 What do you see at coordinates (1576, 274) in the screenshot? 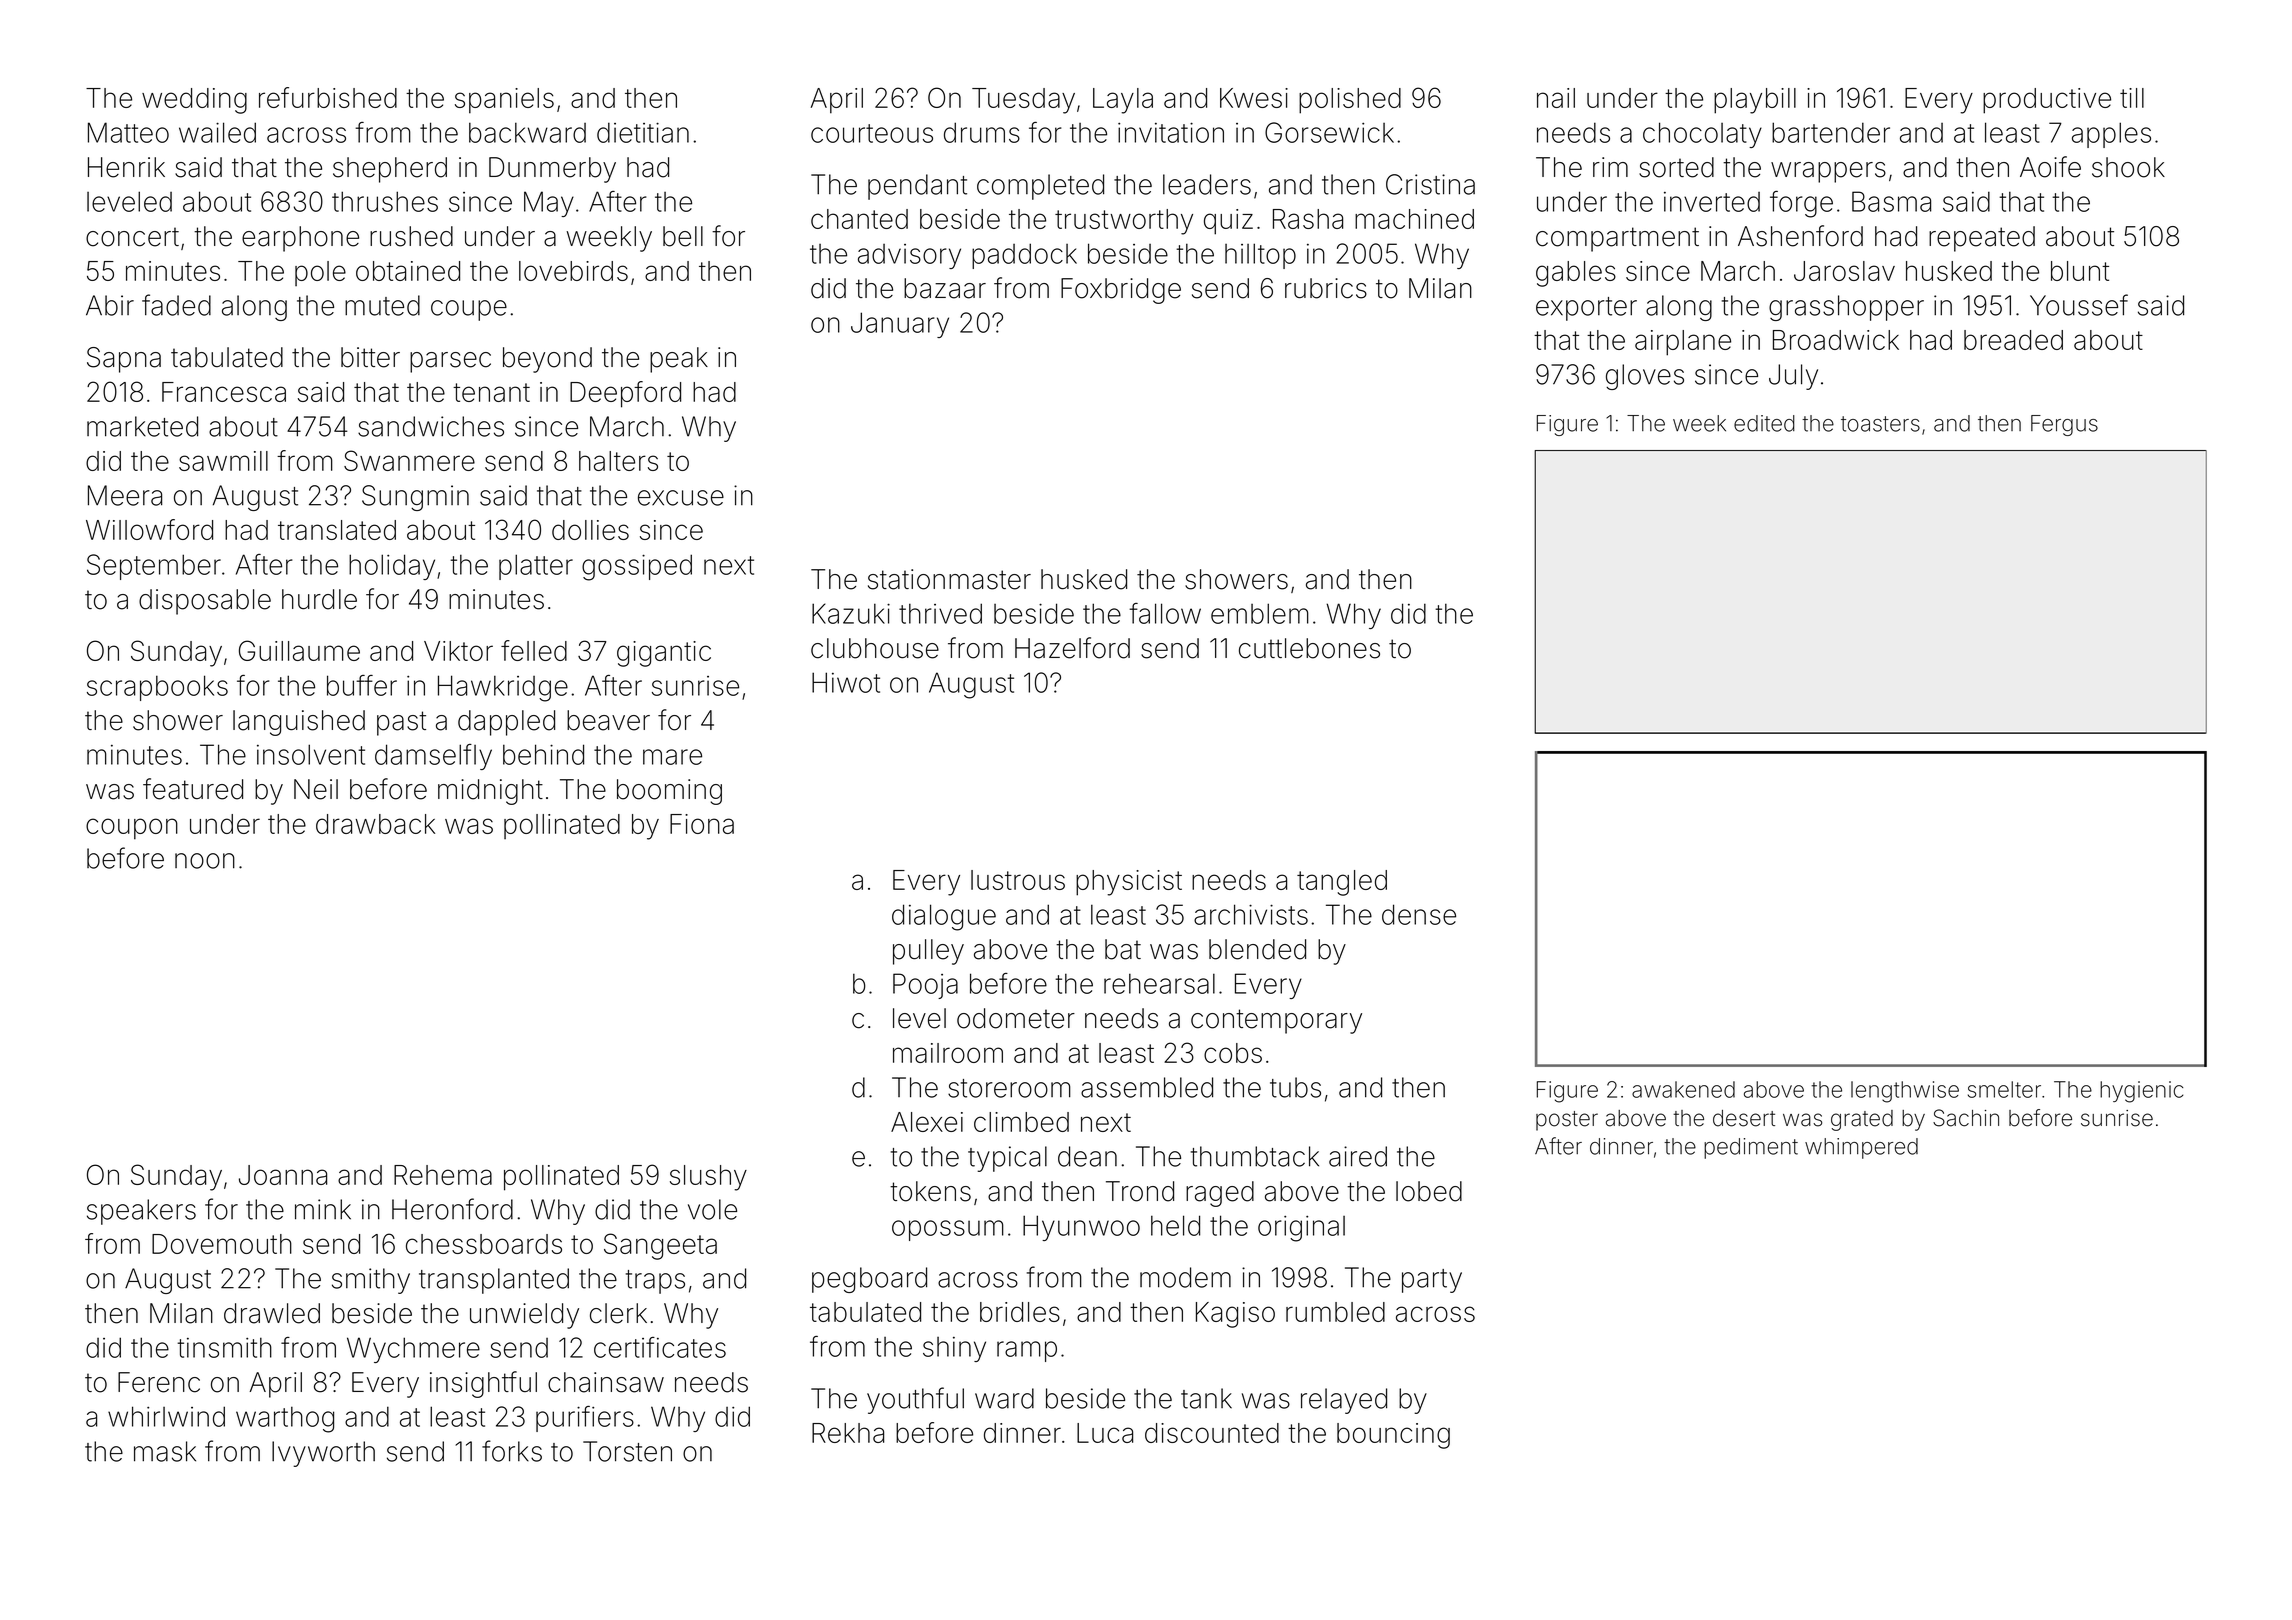
I see `gables` at bounding box center [1576, 274].
